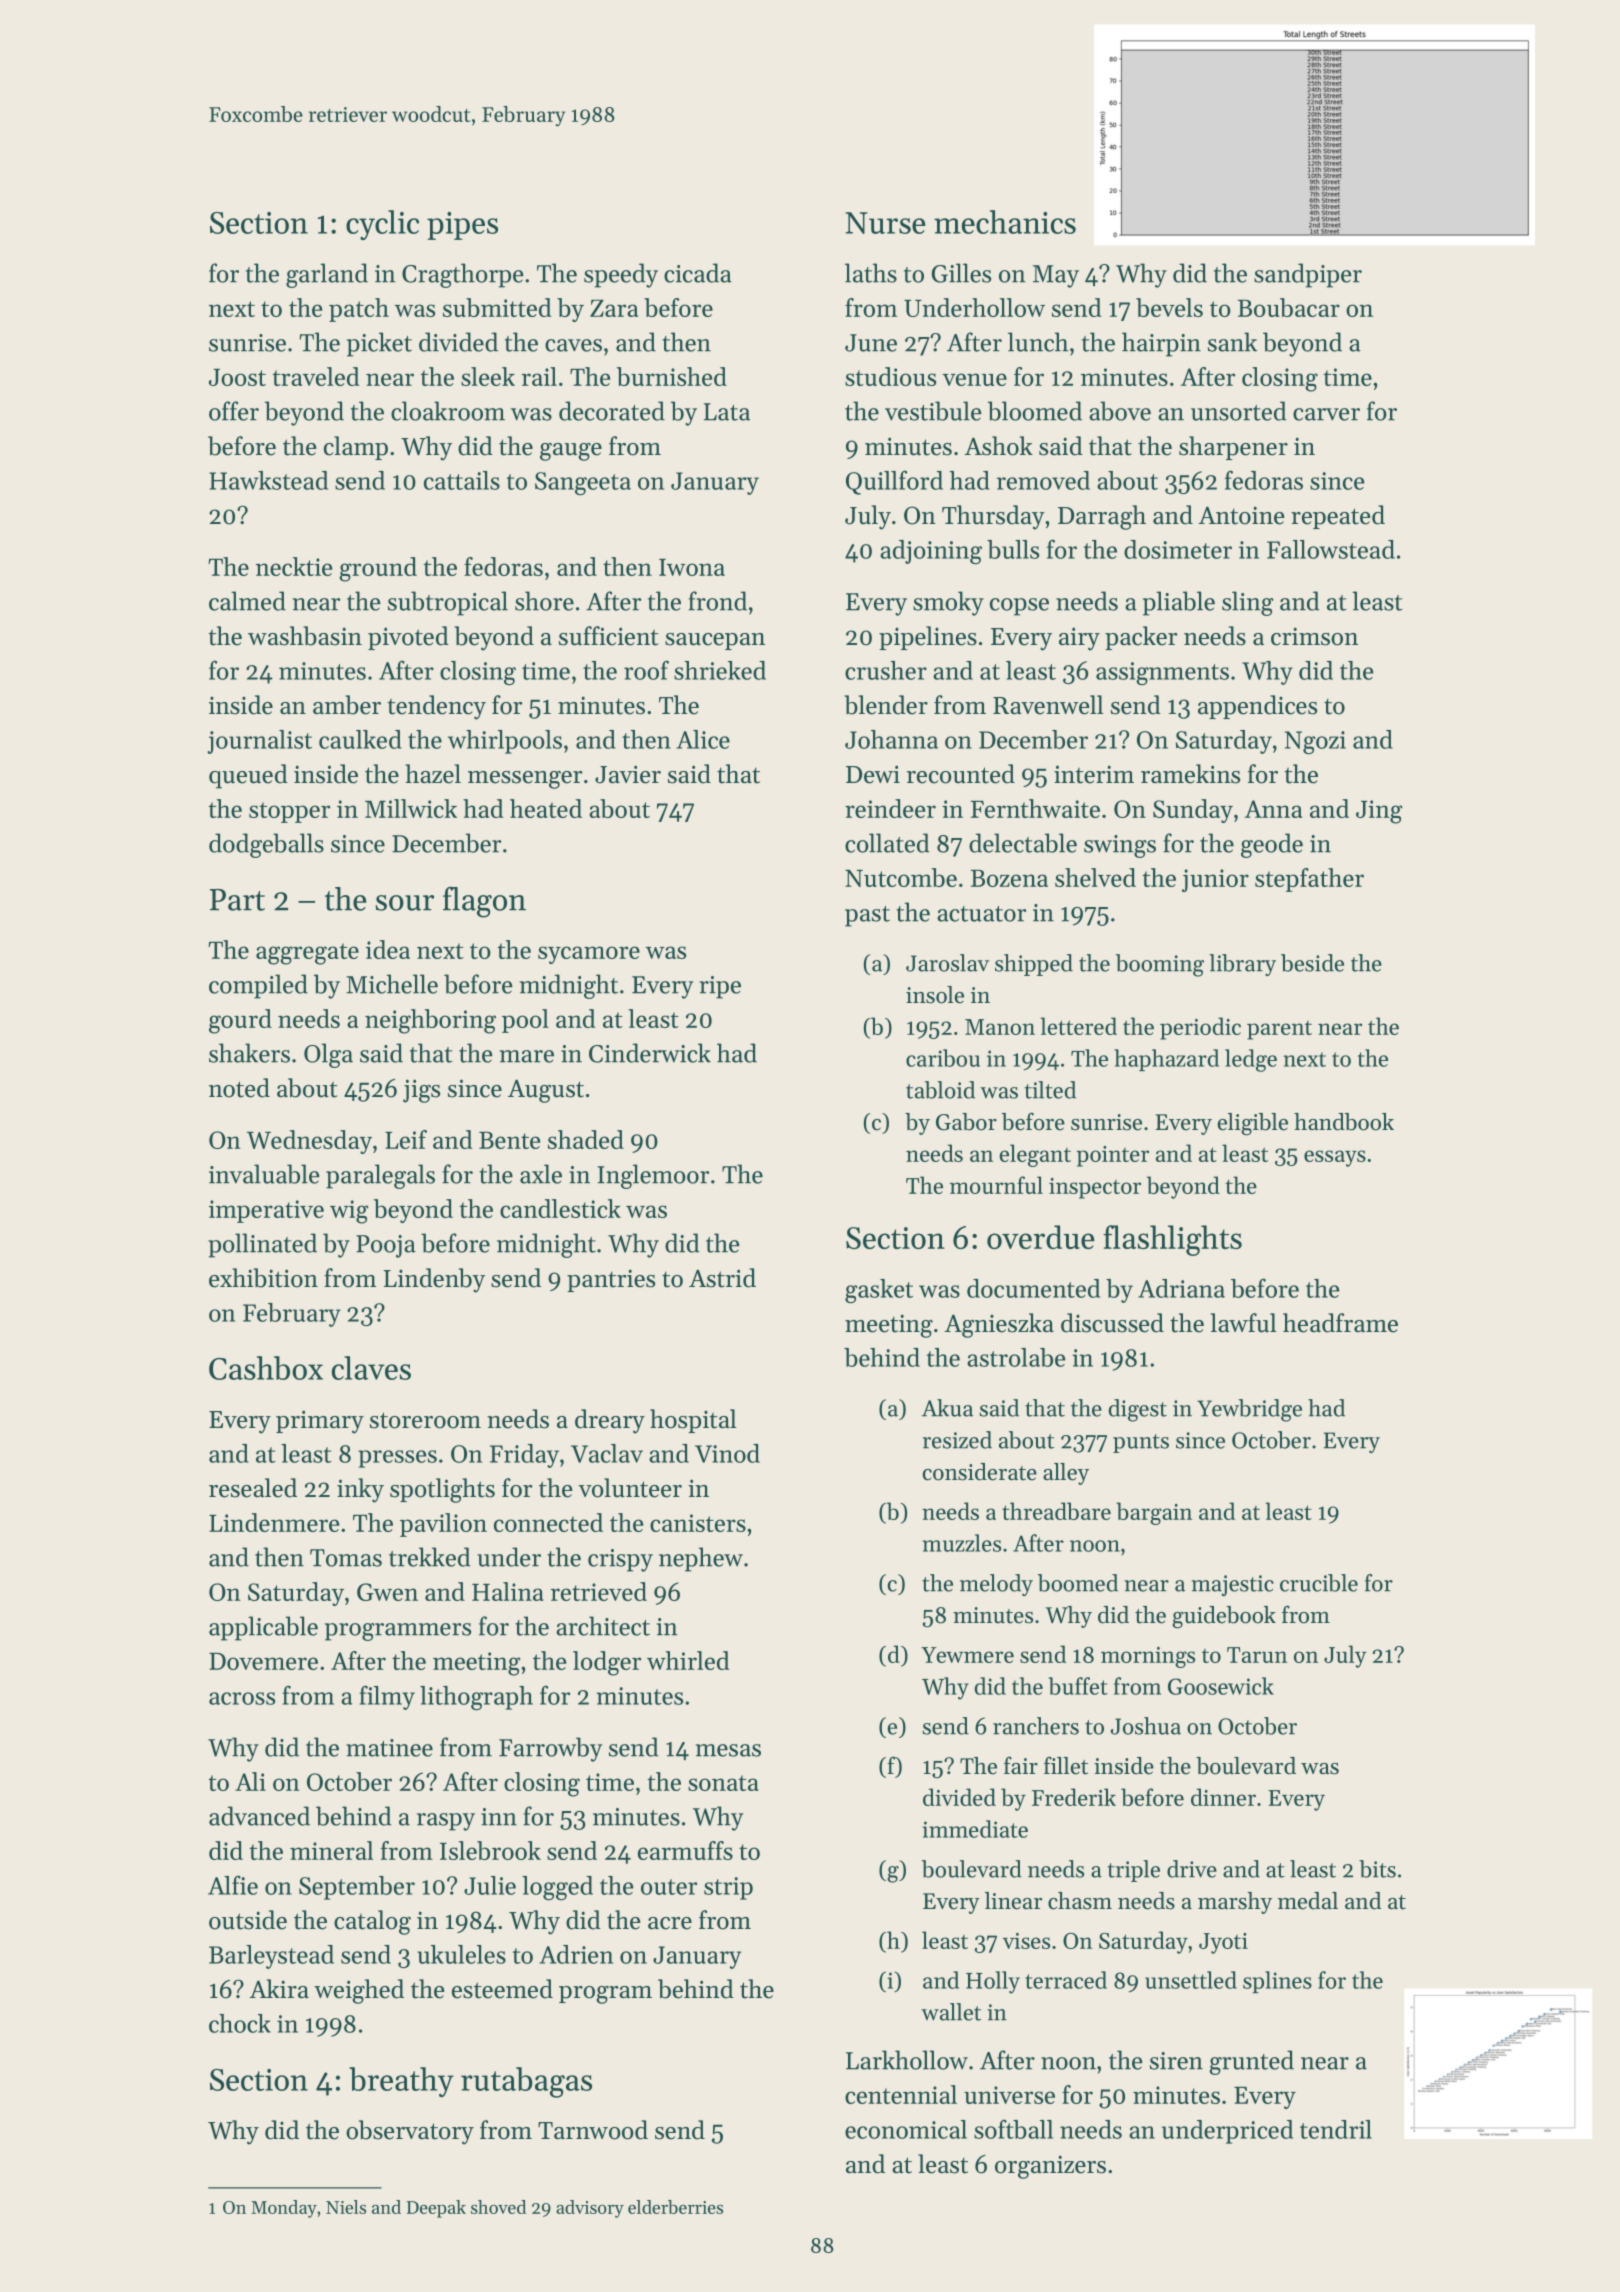 This page has height=2292, width=1620. Describe the element at coordinates (675, 2207) in the page. I see `elderberries` at that location.
